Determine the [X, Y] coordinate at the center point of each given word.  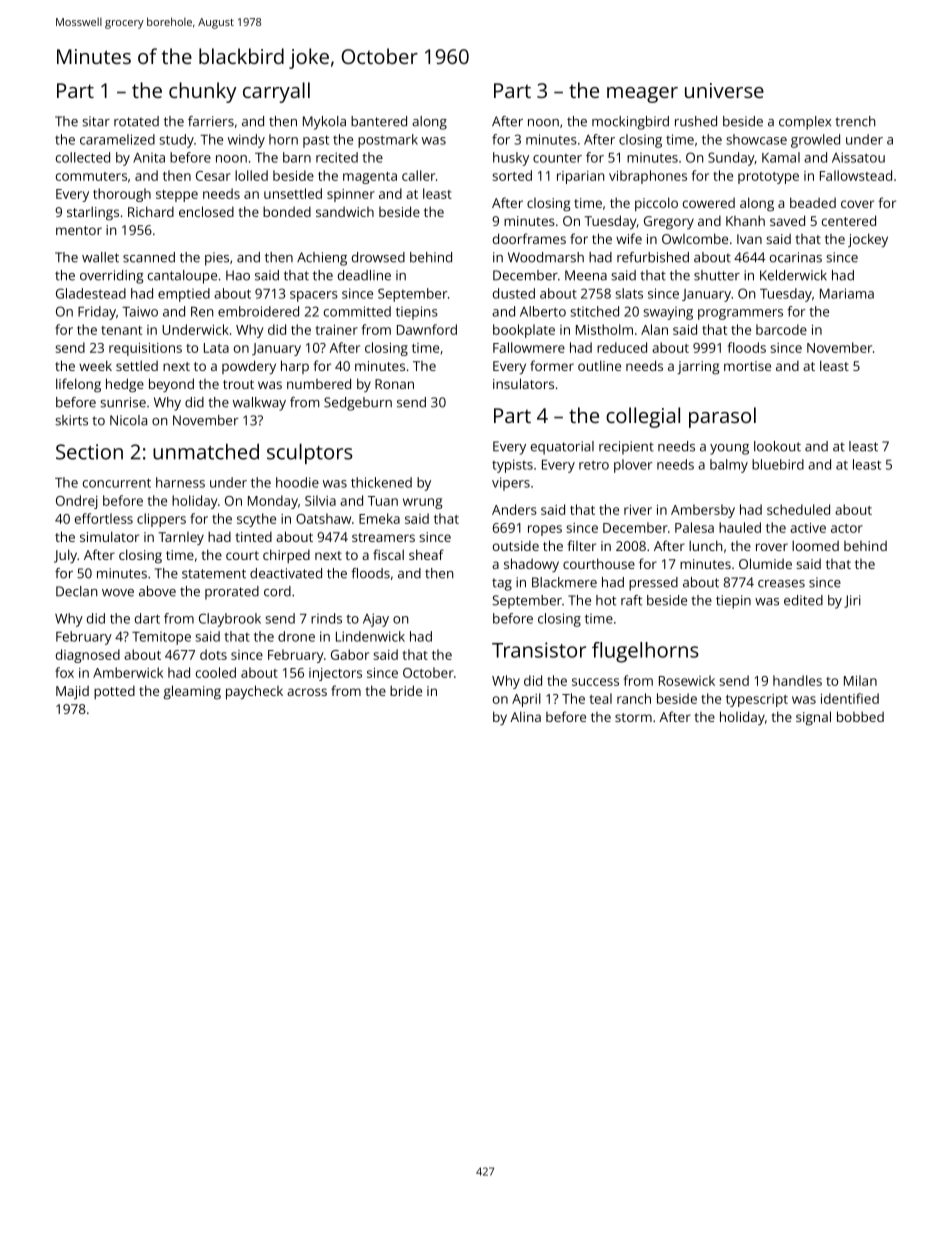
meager [642, 95]
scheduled [798, 509]
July [65, 556]
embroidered [258, 311]
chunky [203, 92]
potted [114, 692]
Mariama [847, 293]
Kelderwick [793, 275]
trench [855, 121]
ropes [545, 530]
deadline [364, 275]
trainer [337, 330]
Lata [216, 348]
